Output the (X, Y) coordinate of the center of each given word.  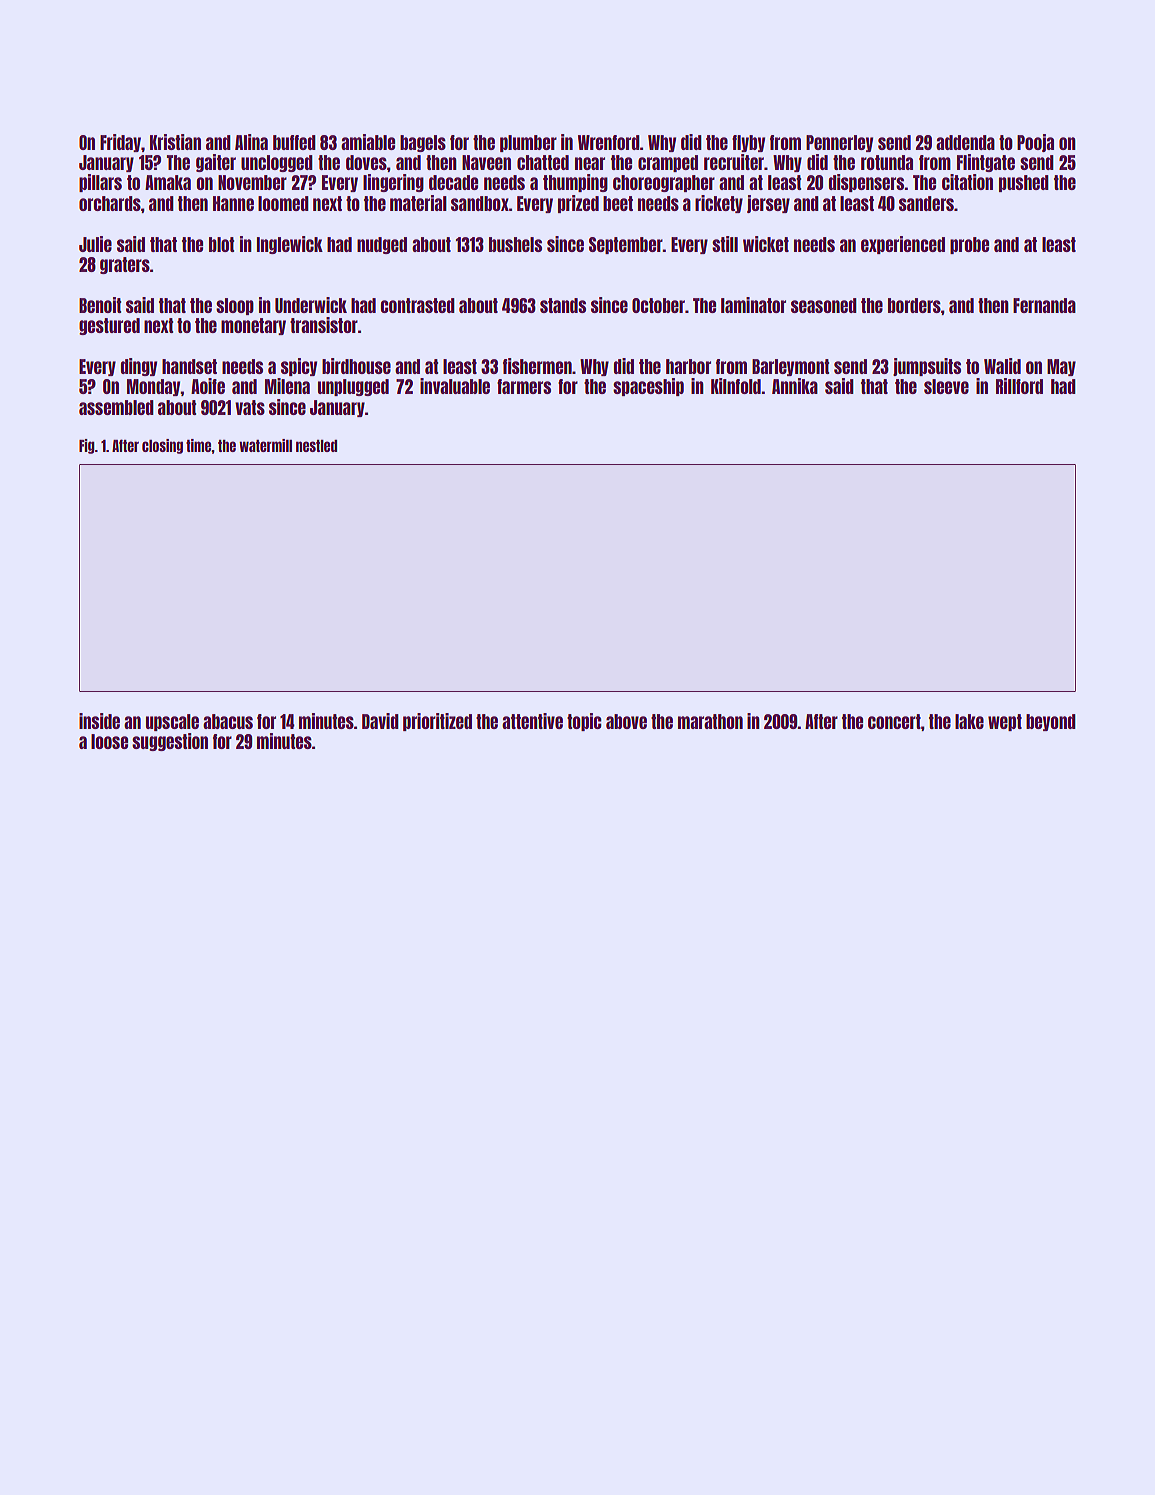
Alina (251, 142)
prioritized (437, 722)
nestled (316, 446)
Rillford (1019, 386)
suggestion (170, 742)
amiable (368, 142)
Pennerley (839, 143)
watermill (265, 445)
